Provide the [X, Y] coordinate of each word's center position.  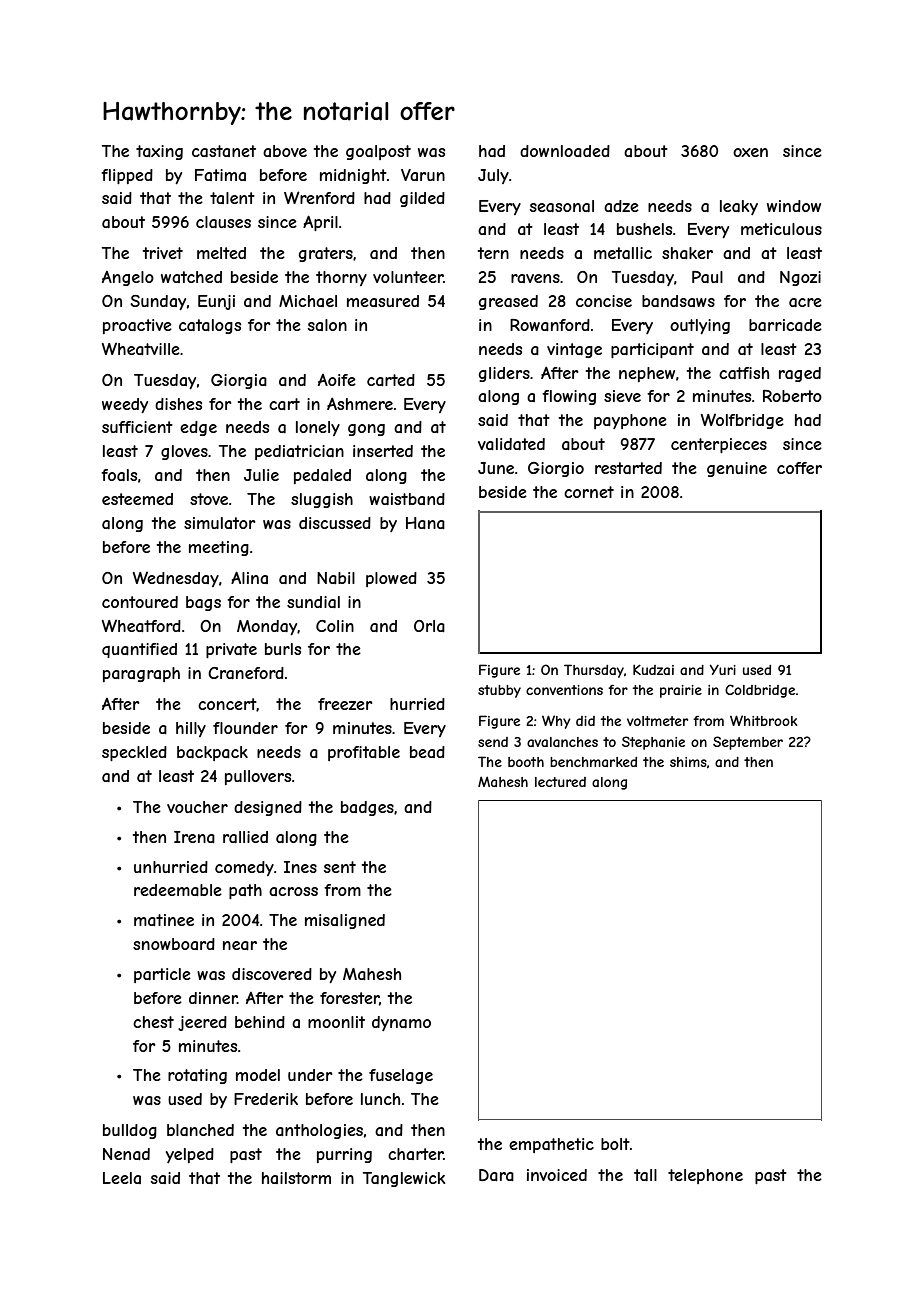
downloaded [565, 151]
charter [416, 1154]
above [285, 151]
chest [153, 1022]
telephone [705, 1176]
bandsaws [678, 301]
